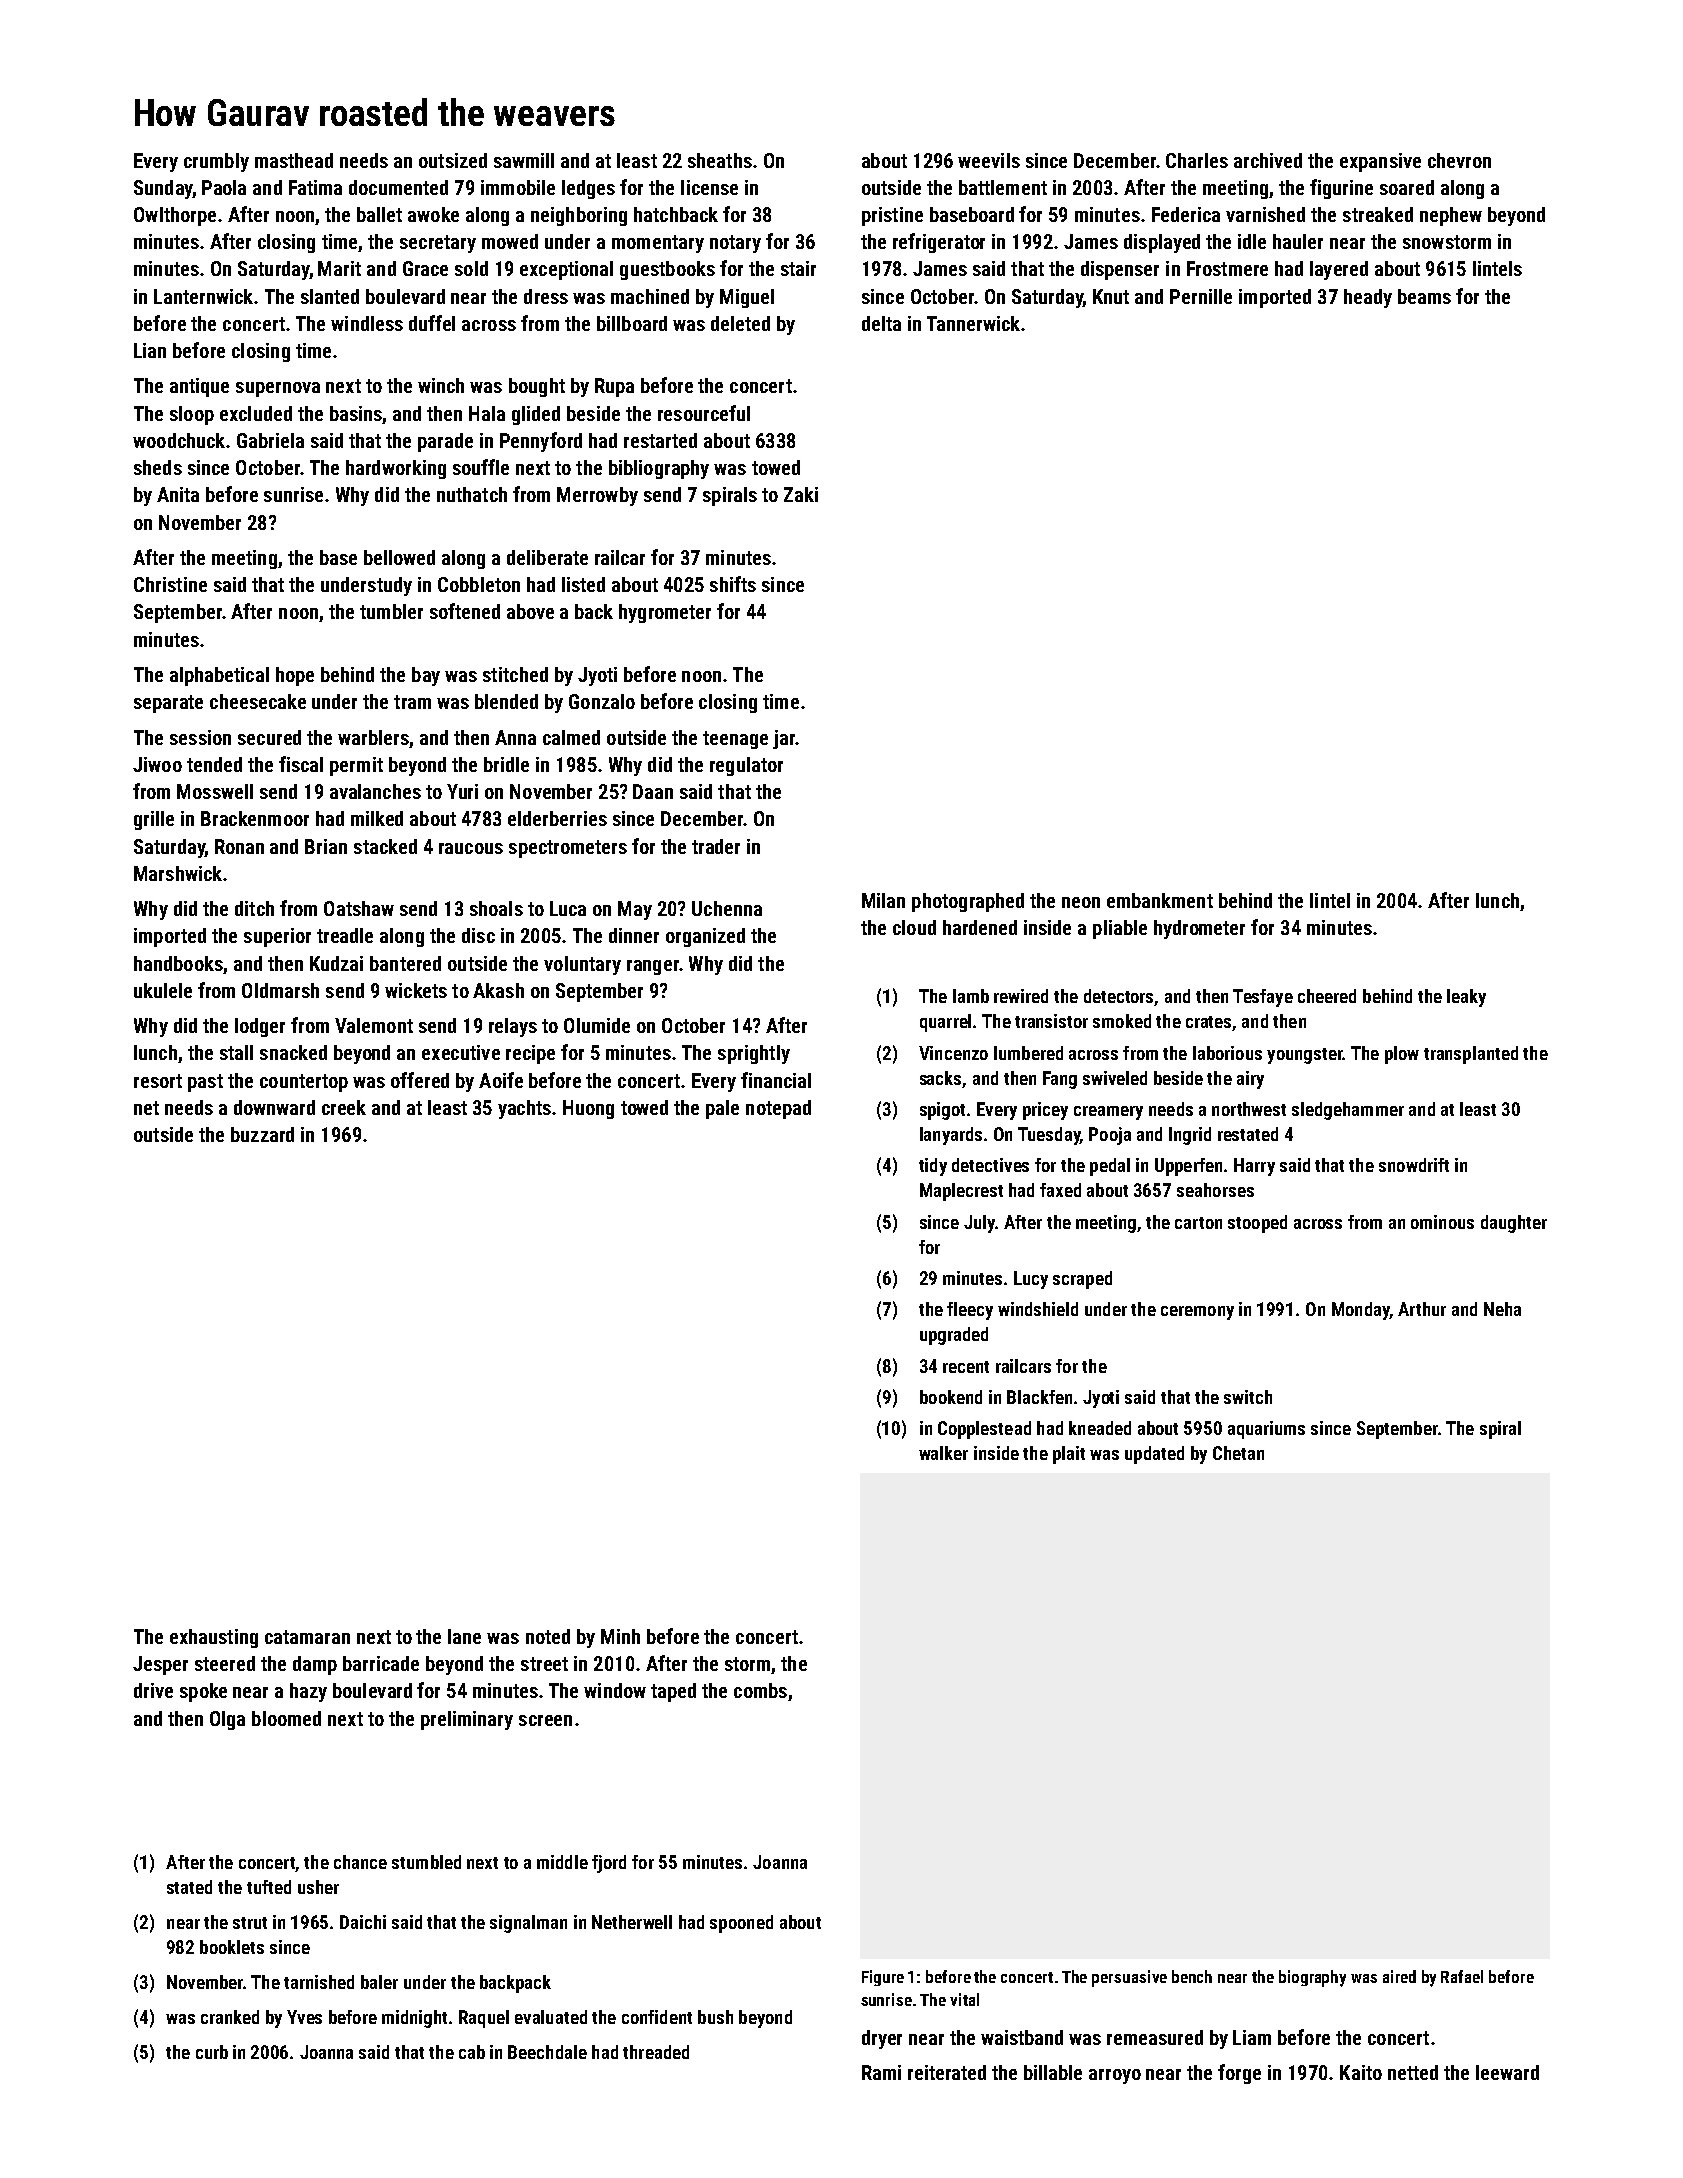 The image size is (1683, 2178). I want to click on lane, so click(464, 1636).
